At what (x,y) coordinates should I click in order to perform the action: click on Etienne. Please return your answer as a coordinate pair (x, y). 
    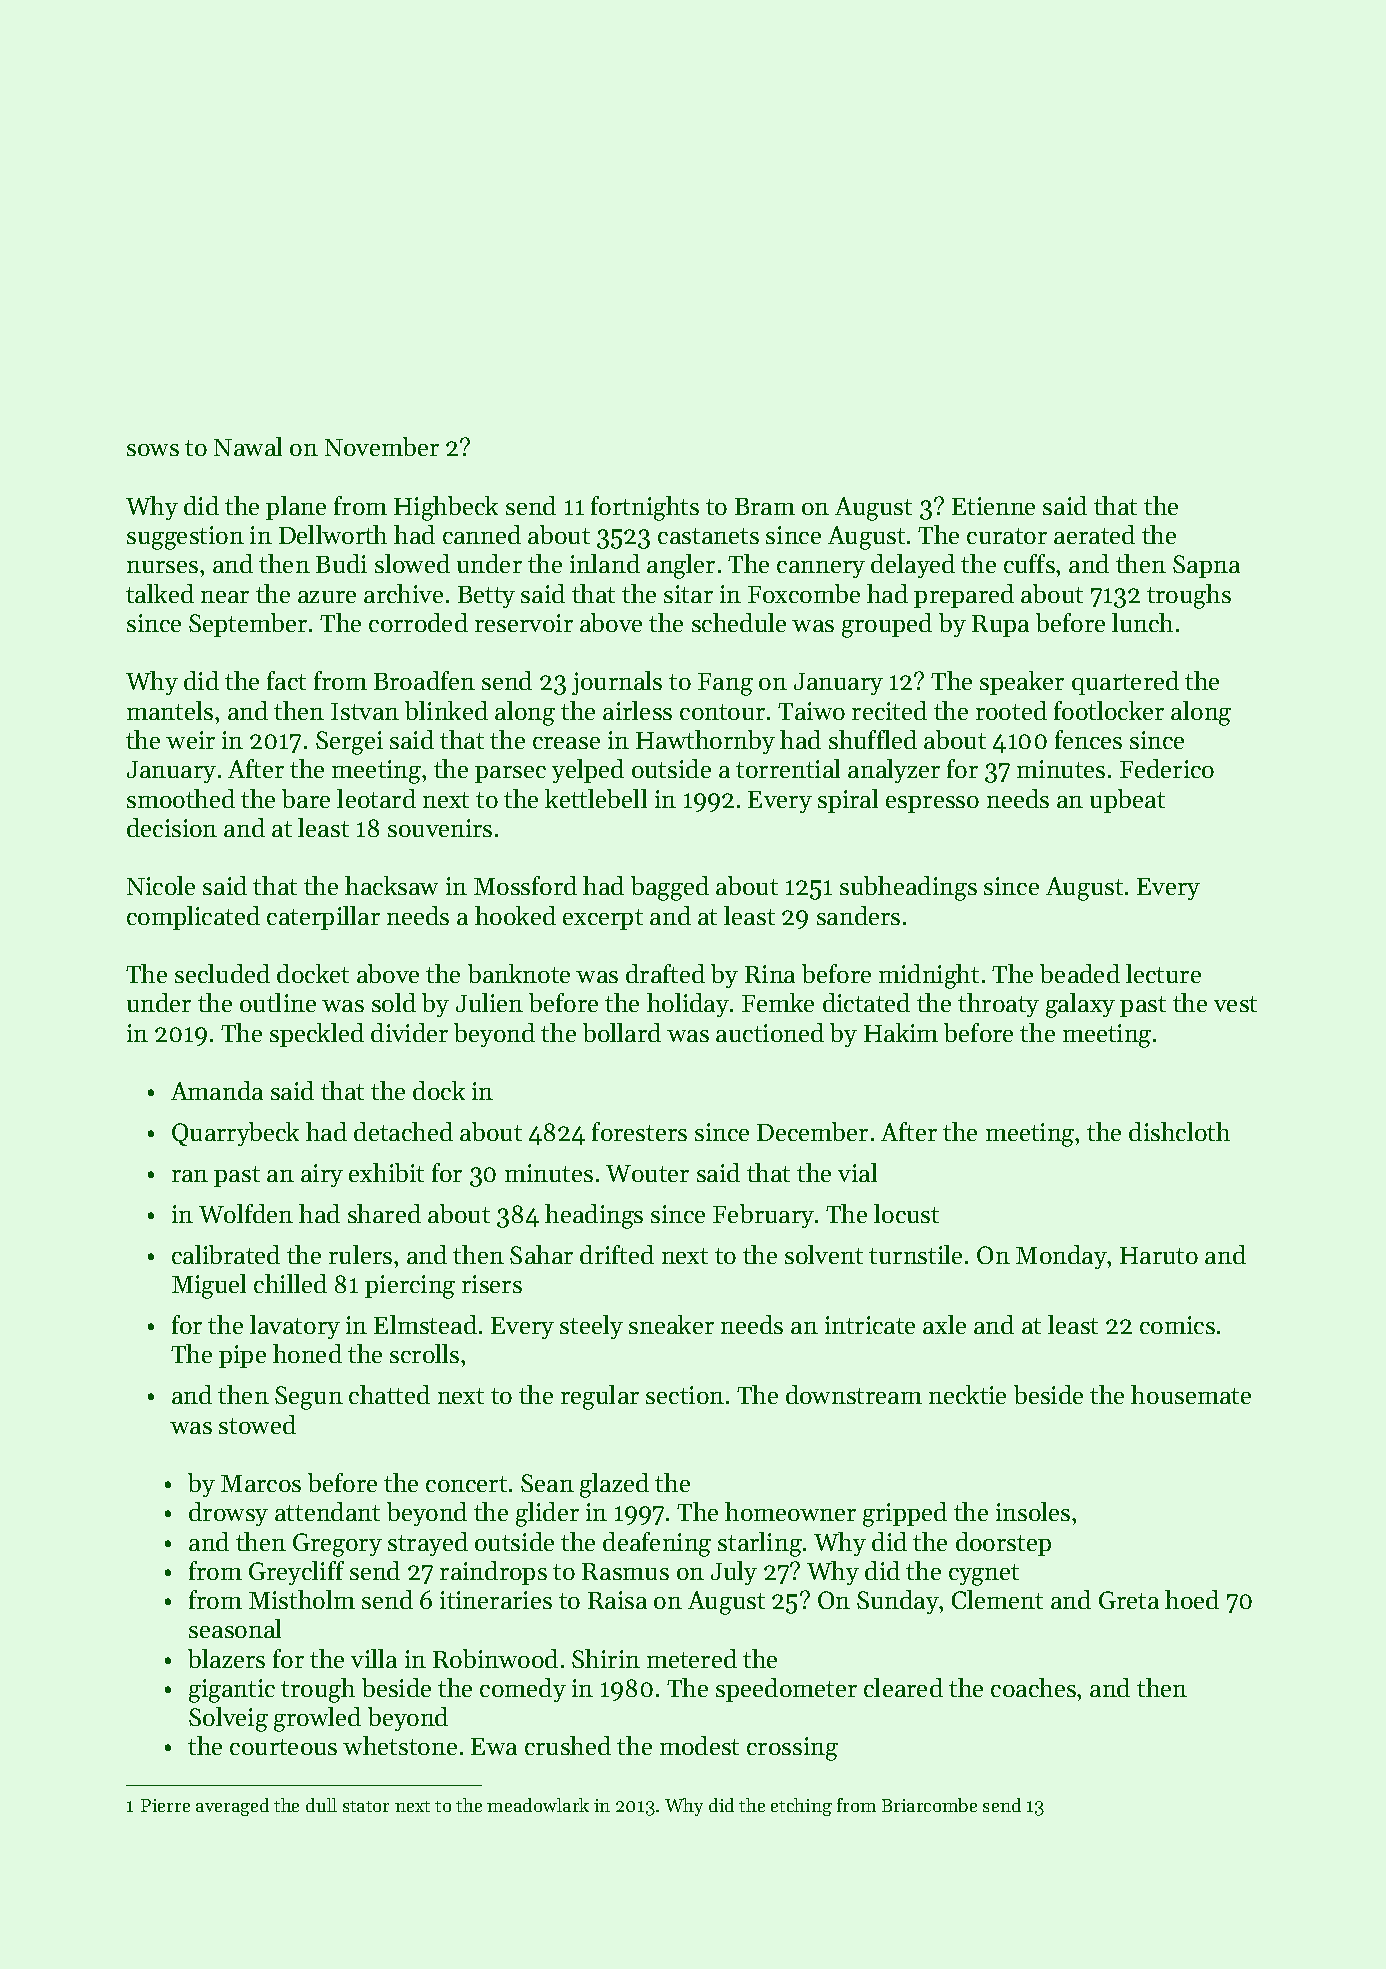
    Looking at the image, I should click on (993, 506).
